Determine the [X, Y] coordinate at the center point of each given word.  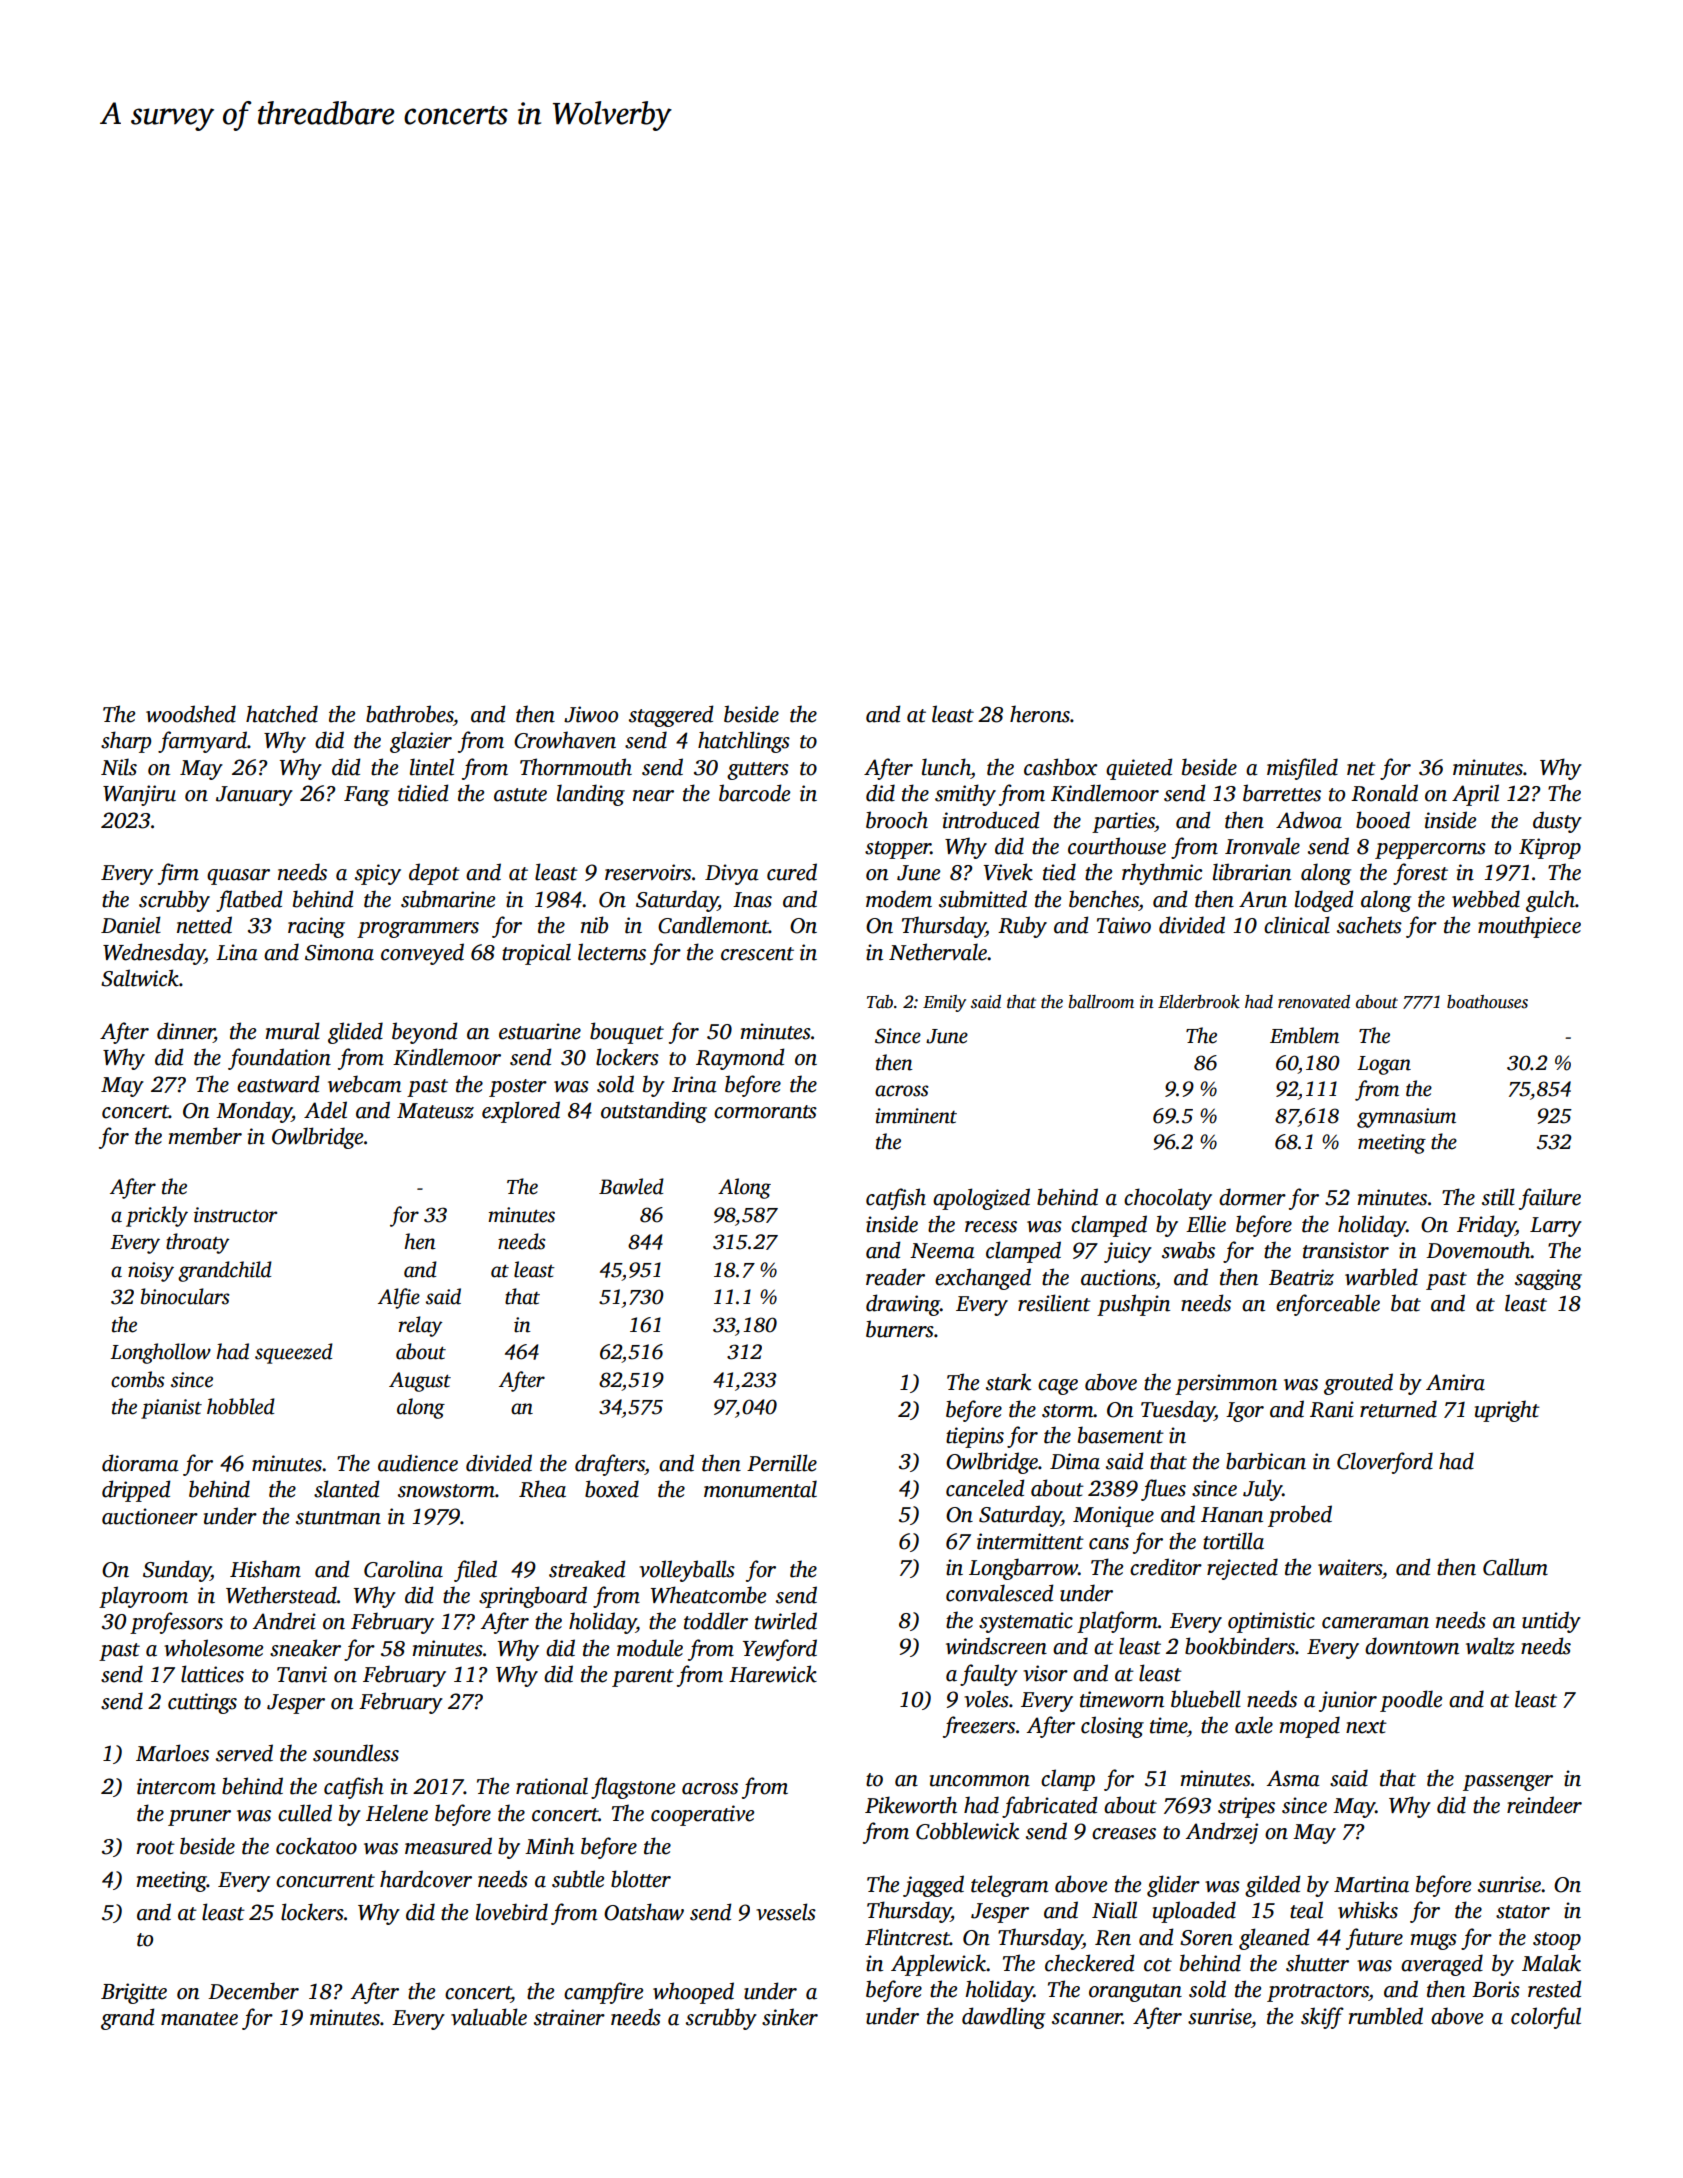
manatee [199, 2019]
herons [1040, 714]
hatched [282, 714]
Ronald [1384, 793]
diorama [140, 1463]
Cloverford [1385, 1463]
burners [900, 1329]
